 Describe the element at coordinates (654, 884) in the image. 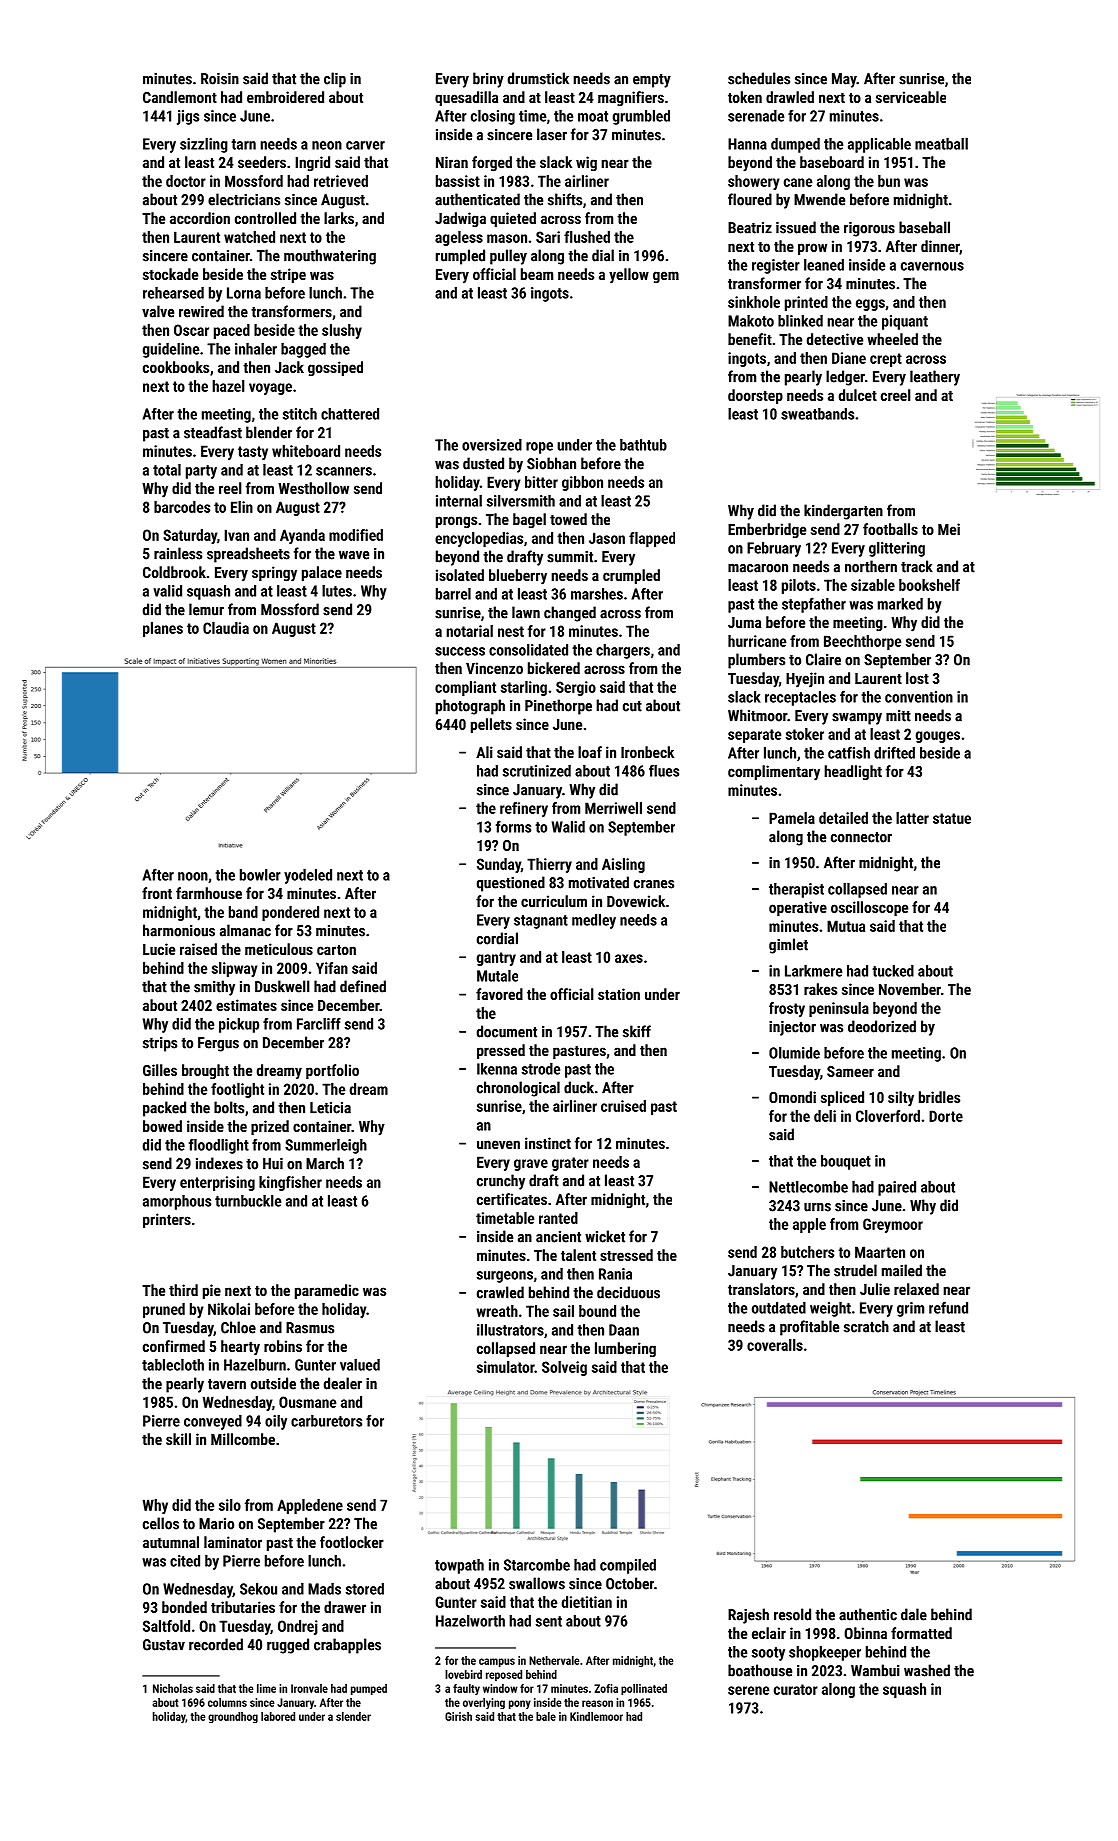

I see `cranes` at that location.
